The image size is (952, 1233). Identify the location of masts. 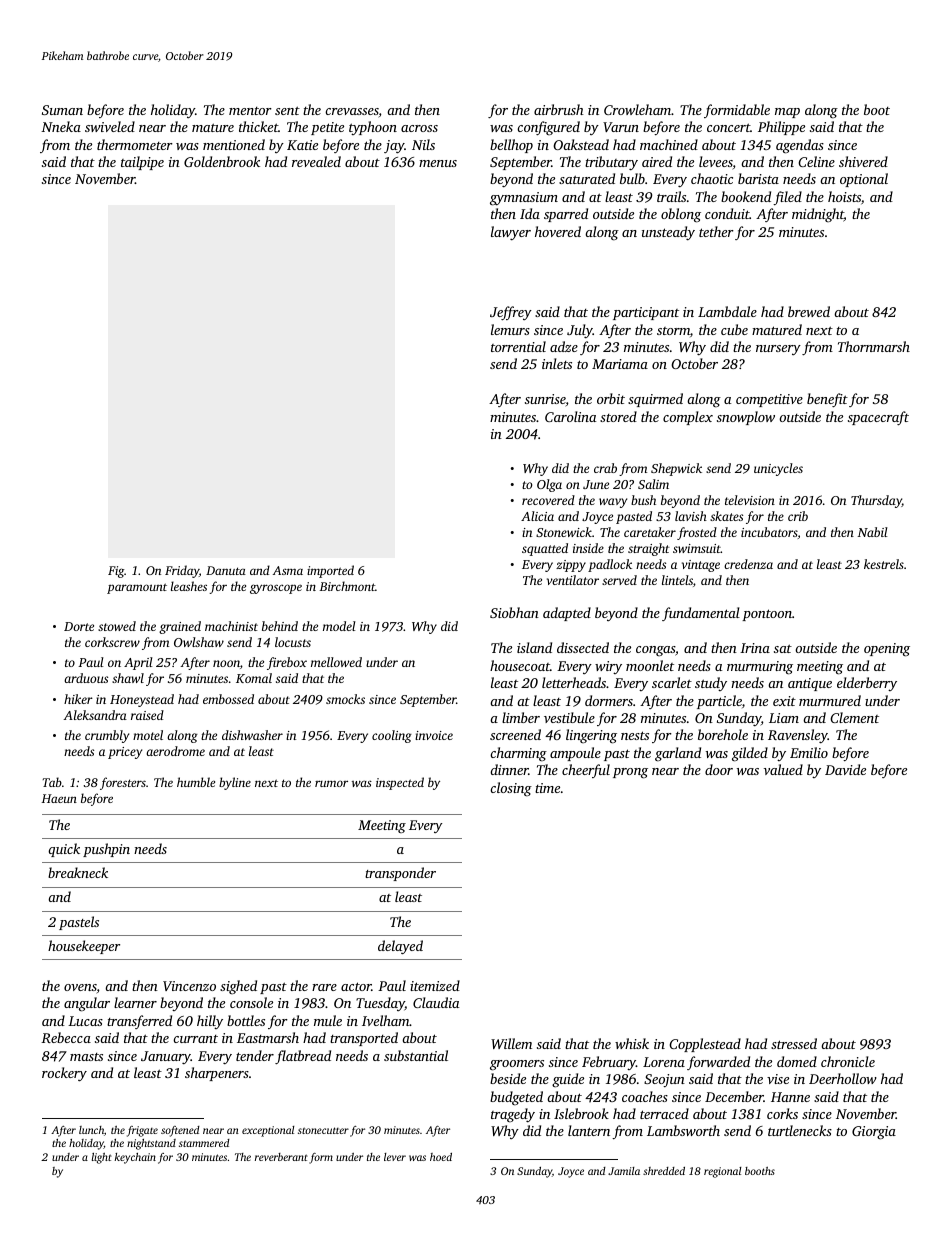
(86, 1057).
